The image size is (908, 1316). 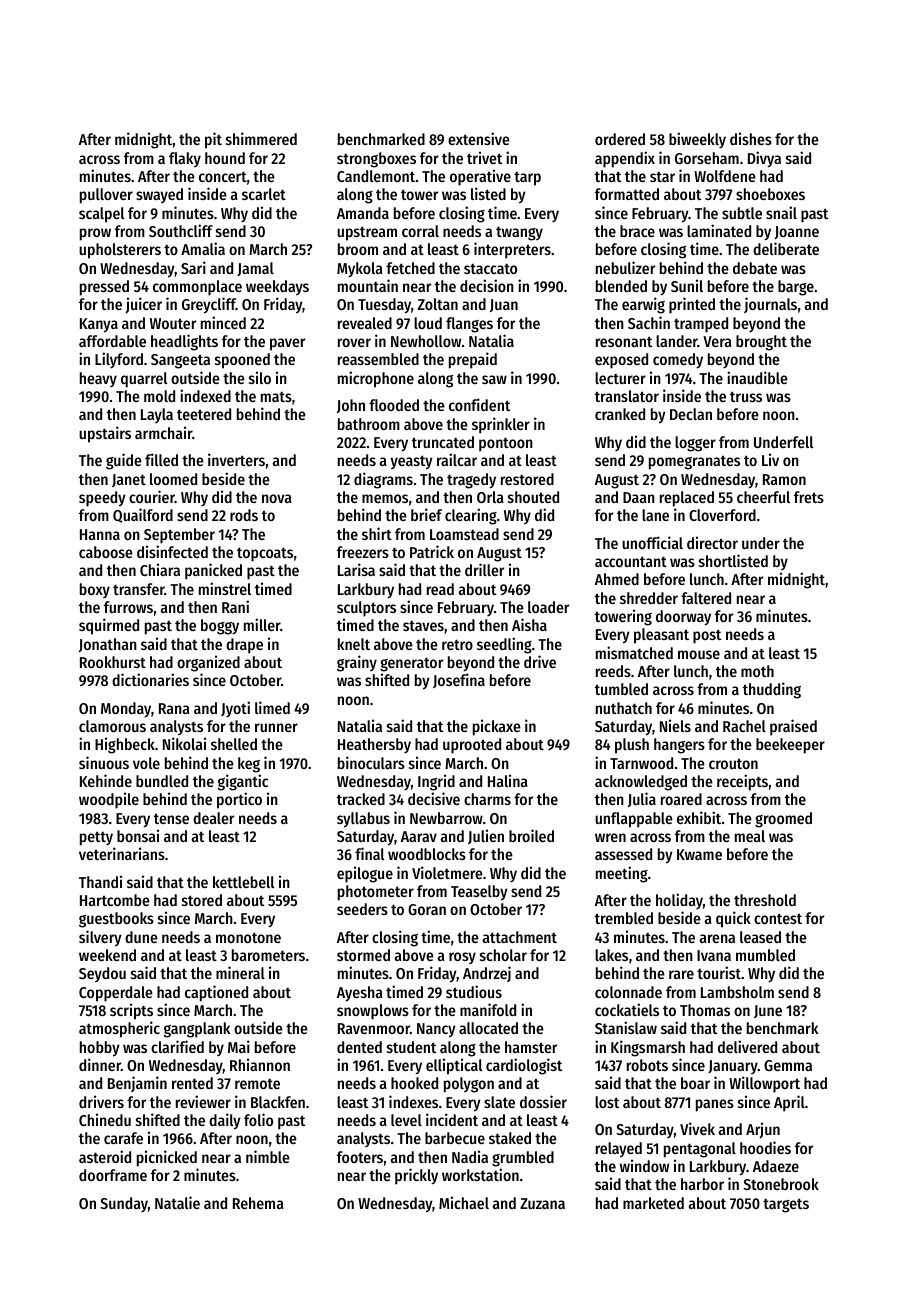 What do you see at coordinates (369, 424) in the screenshot?
I see `bathroom` at bounding box center [369, 424].
